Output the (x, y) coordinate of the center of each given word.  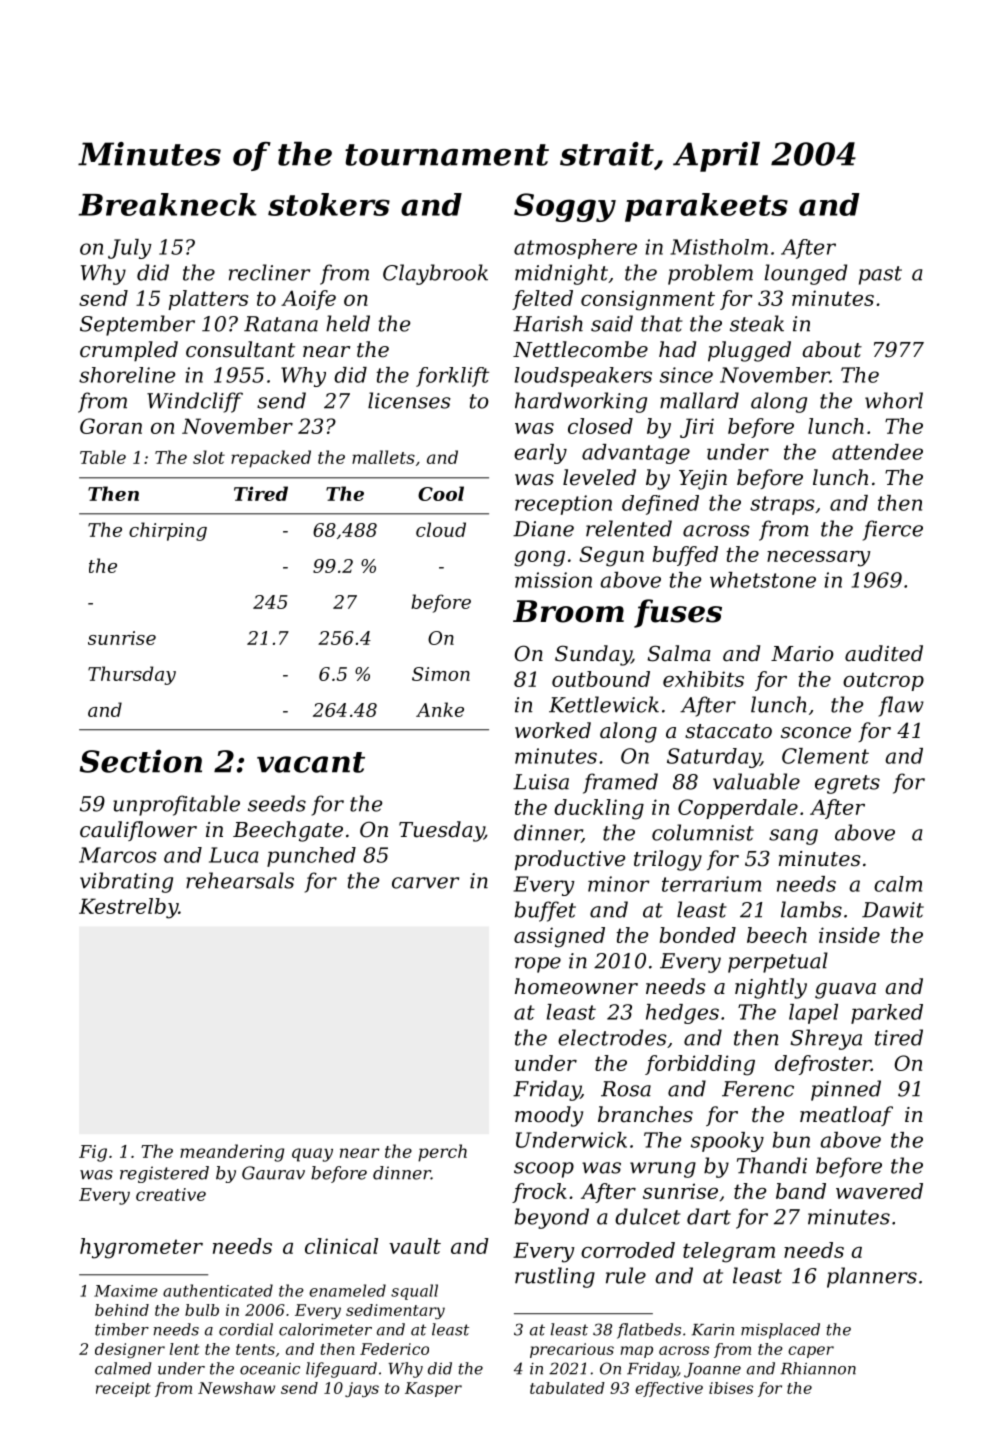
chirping (168, 531)
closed (600, 426)
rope (538, 965)
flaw (901, 706)
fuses (678, 613)
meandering (232, 1153)
